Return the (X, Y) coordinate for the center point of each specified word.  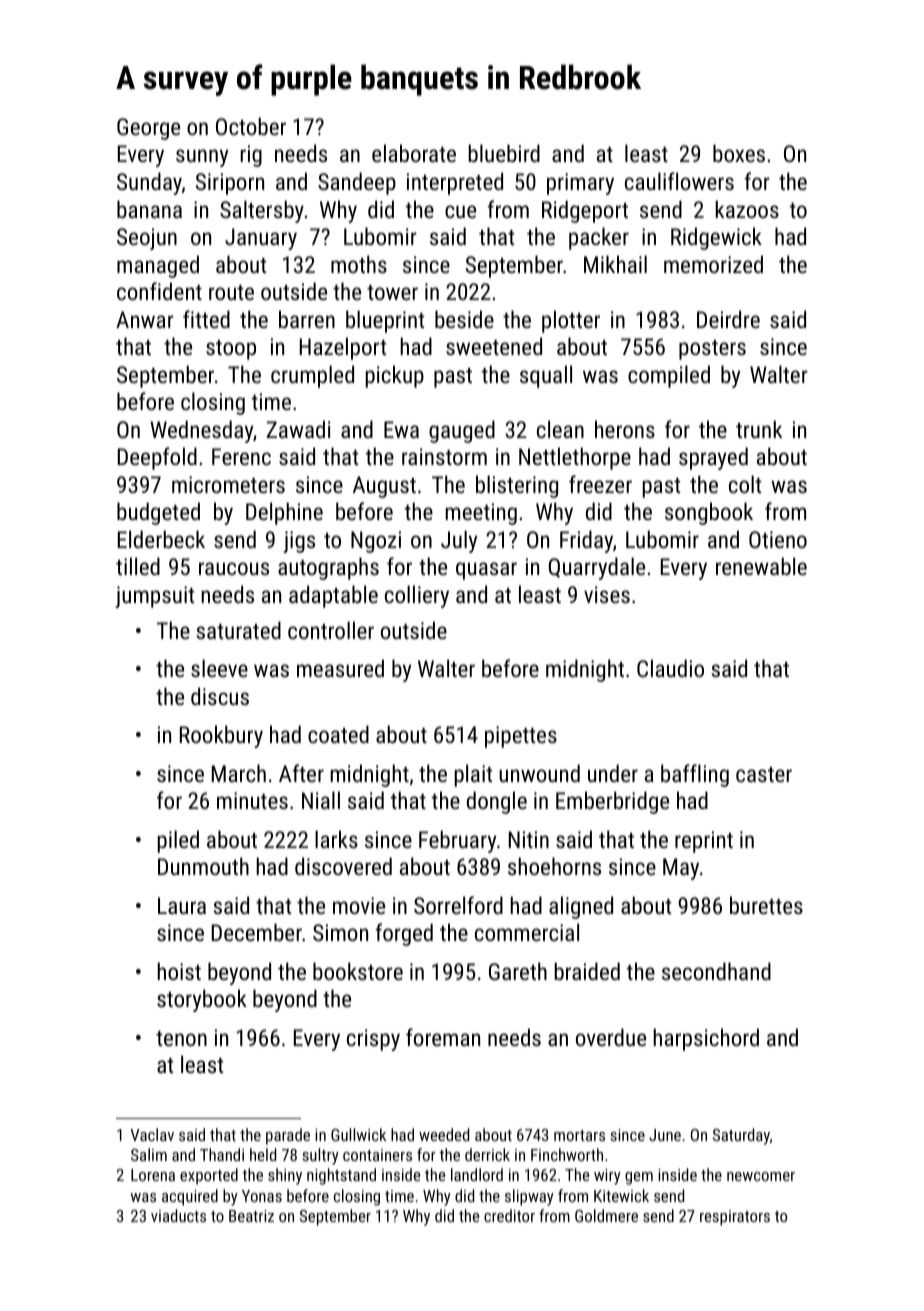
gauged (462, 431)
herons (625, 429)
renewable (761, 566)
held (263, 1154)
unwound (539, 773)
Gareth (518, 971)
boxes (739, 153)
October (251, 126)
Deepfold (157, 458)
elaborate (414, 153)
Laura (182, 905)
